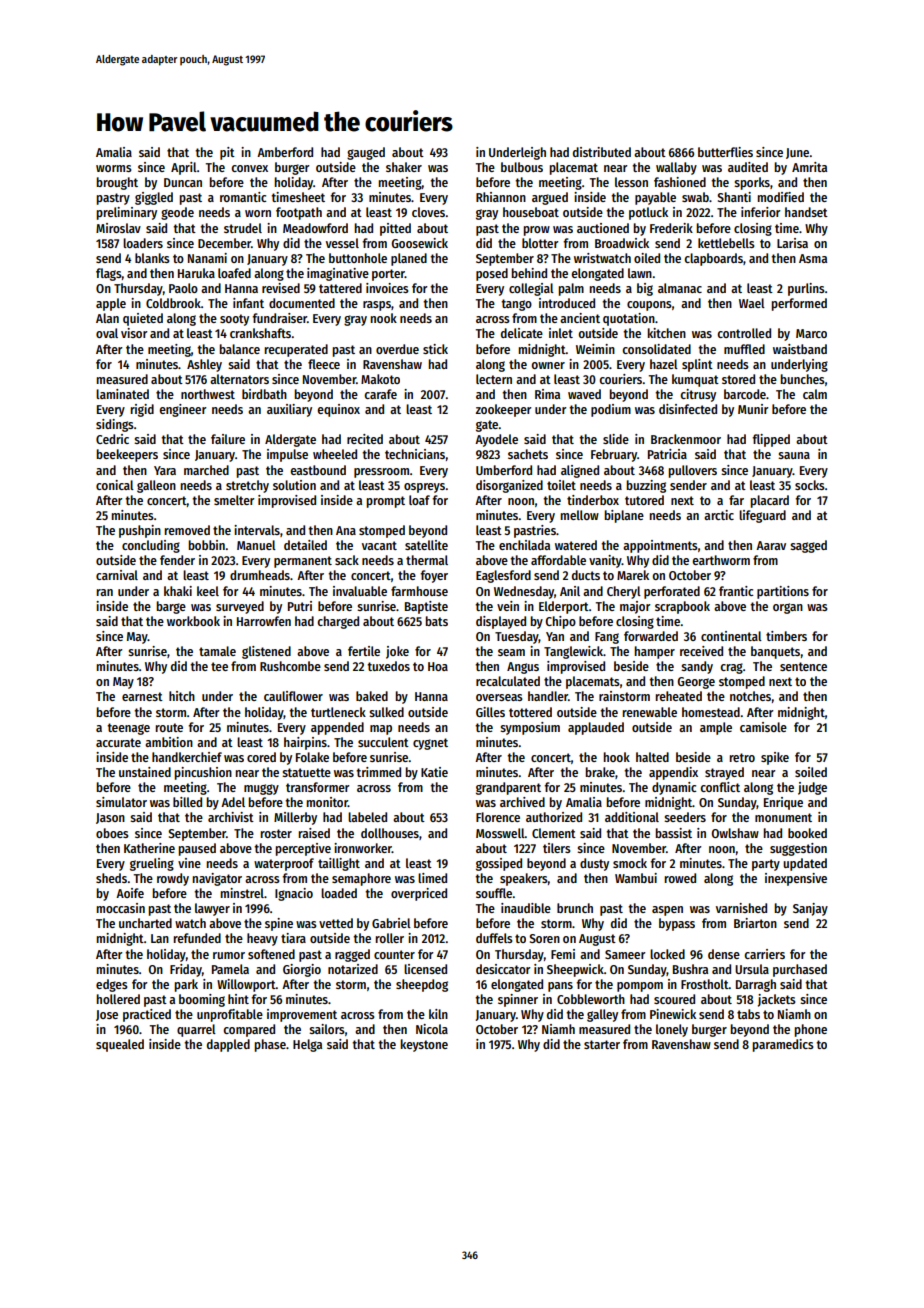 This screenshot has width=924, height=1308. What do you see at coordinates (501, 197) in the screenshot?
I see `Rhiannon` at bounding box center [501, 197].
